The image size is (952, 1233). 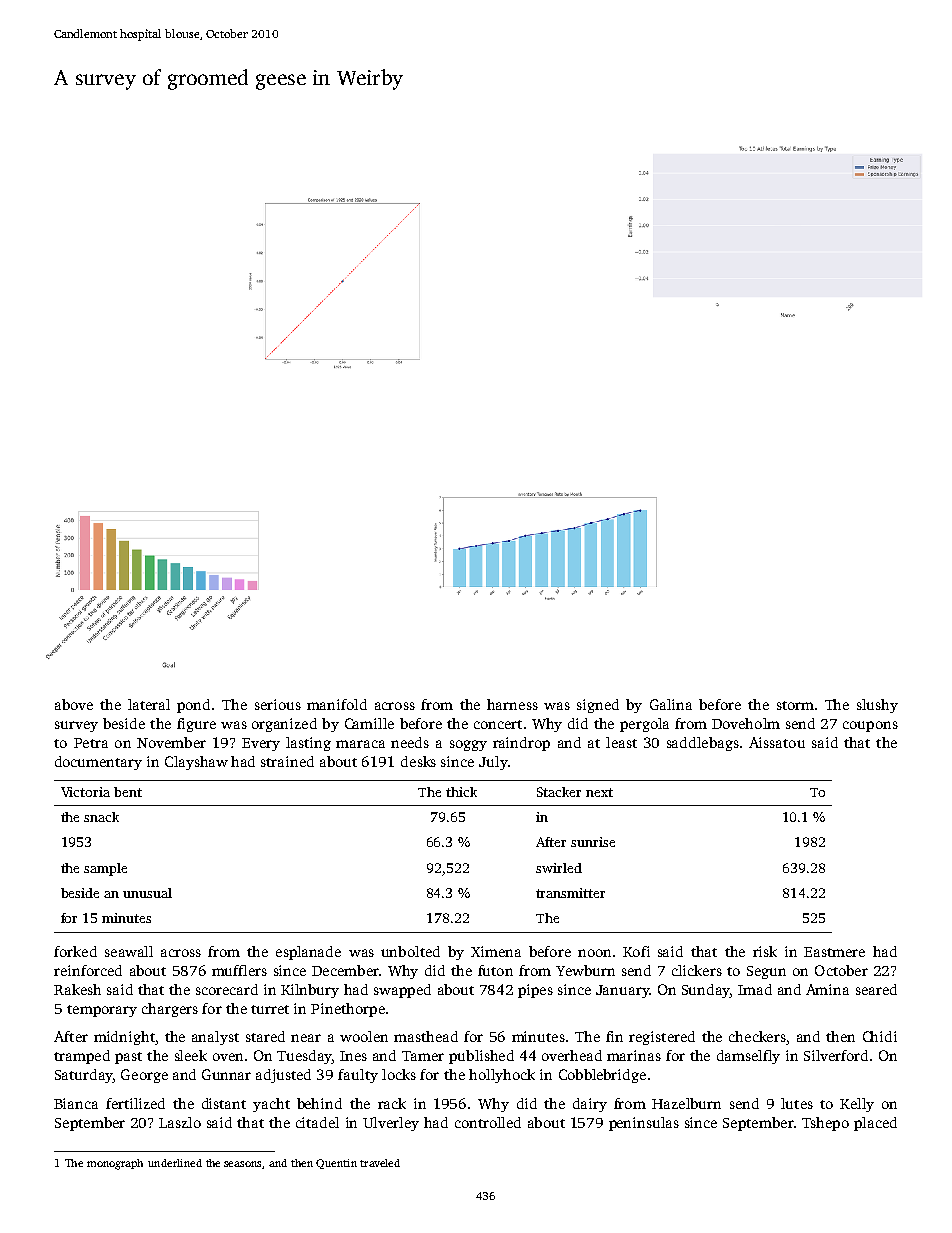 What do you see at coordinates (777, 742) in the screenshot?
I see `Aissatou` at bounding box center [777, 742].
